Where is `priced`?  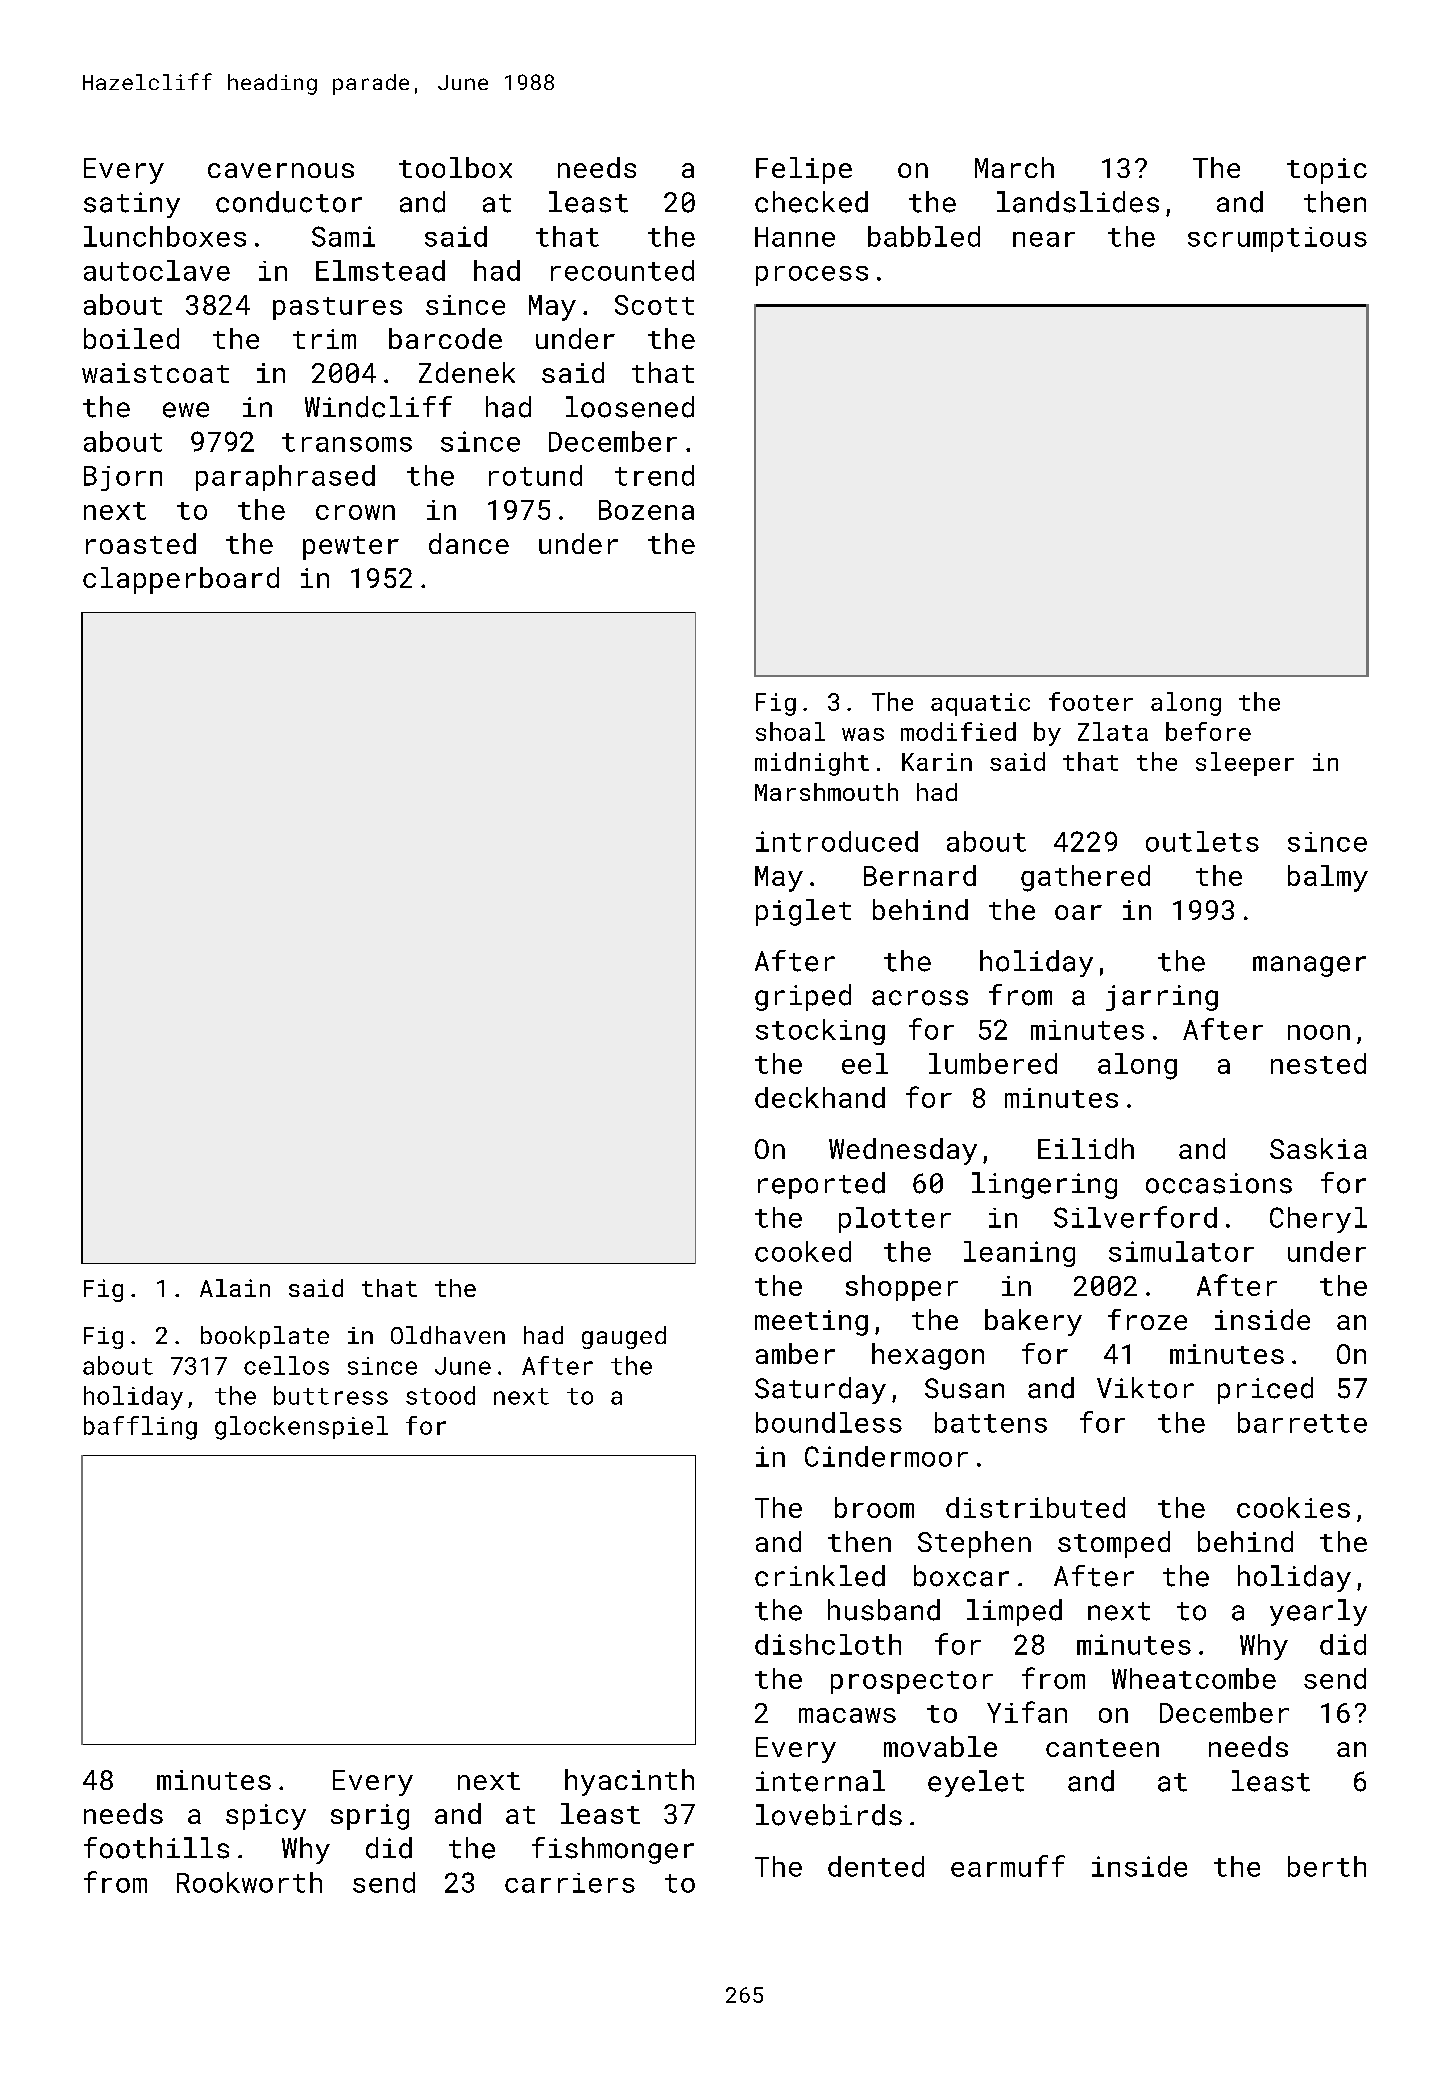
priced is located at coordinates (1265, 1390).
